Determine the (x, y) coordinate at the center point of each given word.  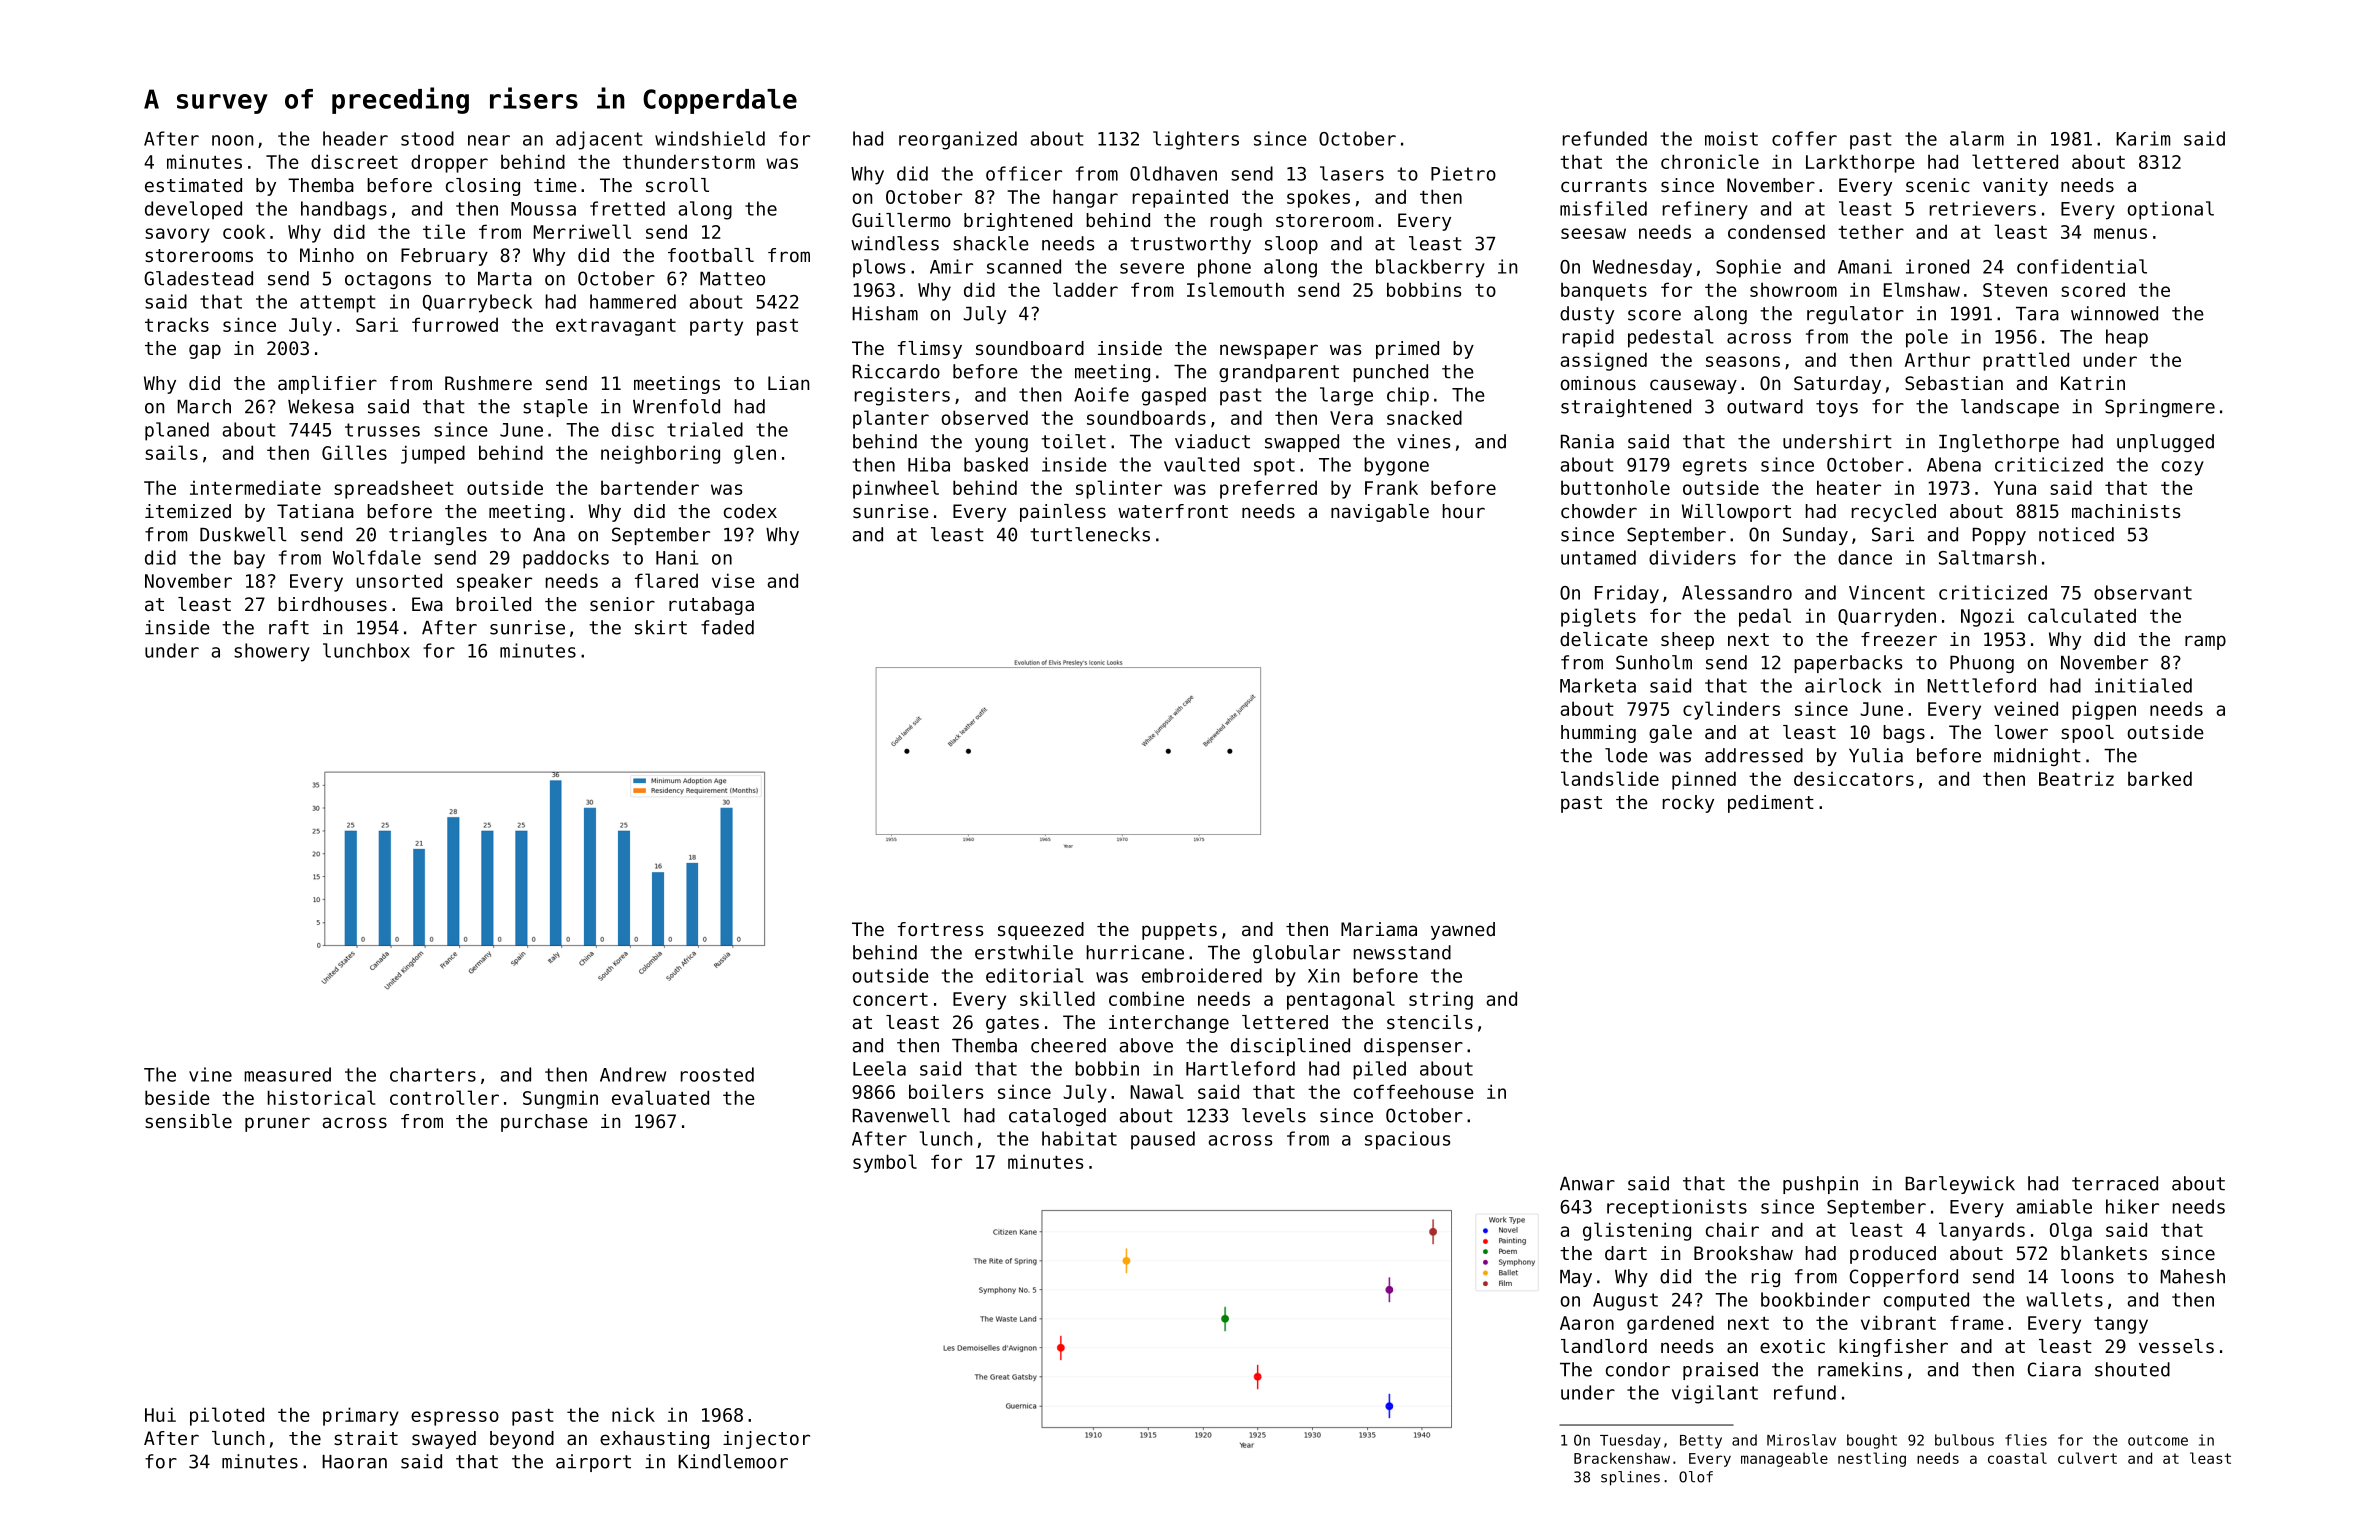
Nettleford (1981, 685)
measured (287, 1074)
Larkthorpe (1860, 163)
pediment (1771, 804)
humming (1598, 734)
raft (289, 627)
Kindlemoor (733, 1461)
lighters (1196, 140)
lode (1626, 755)
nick (633, 1414)
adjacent (599, 140)
